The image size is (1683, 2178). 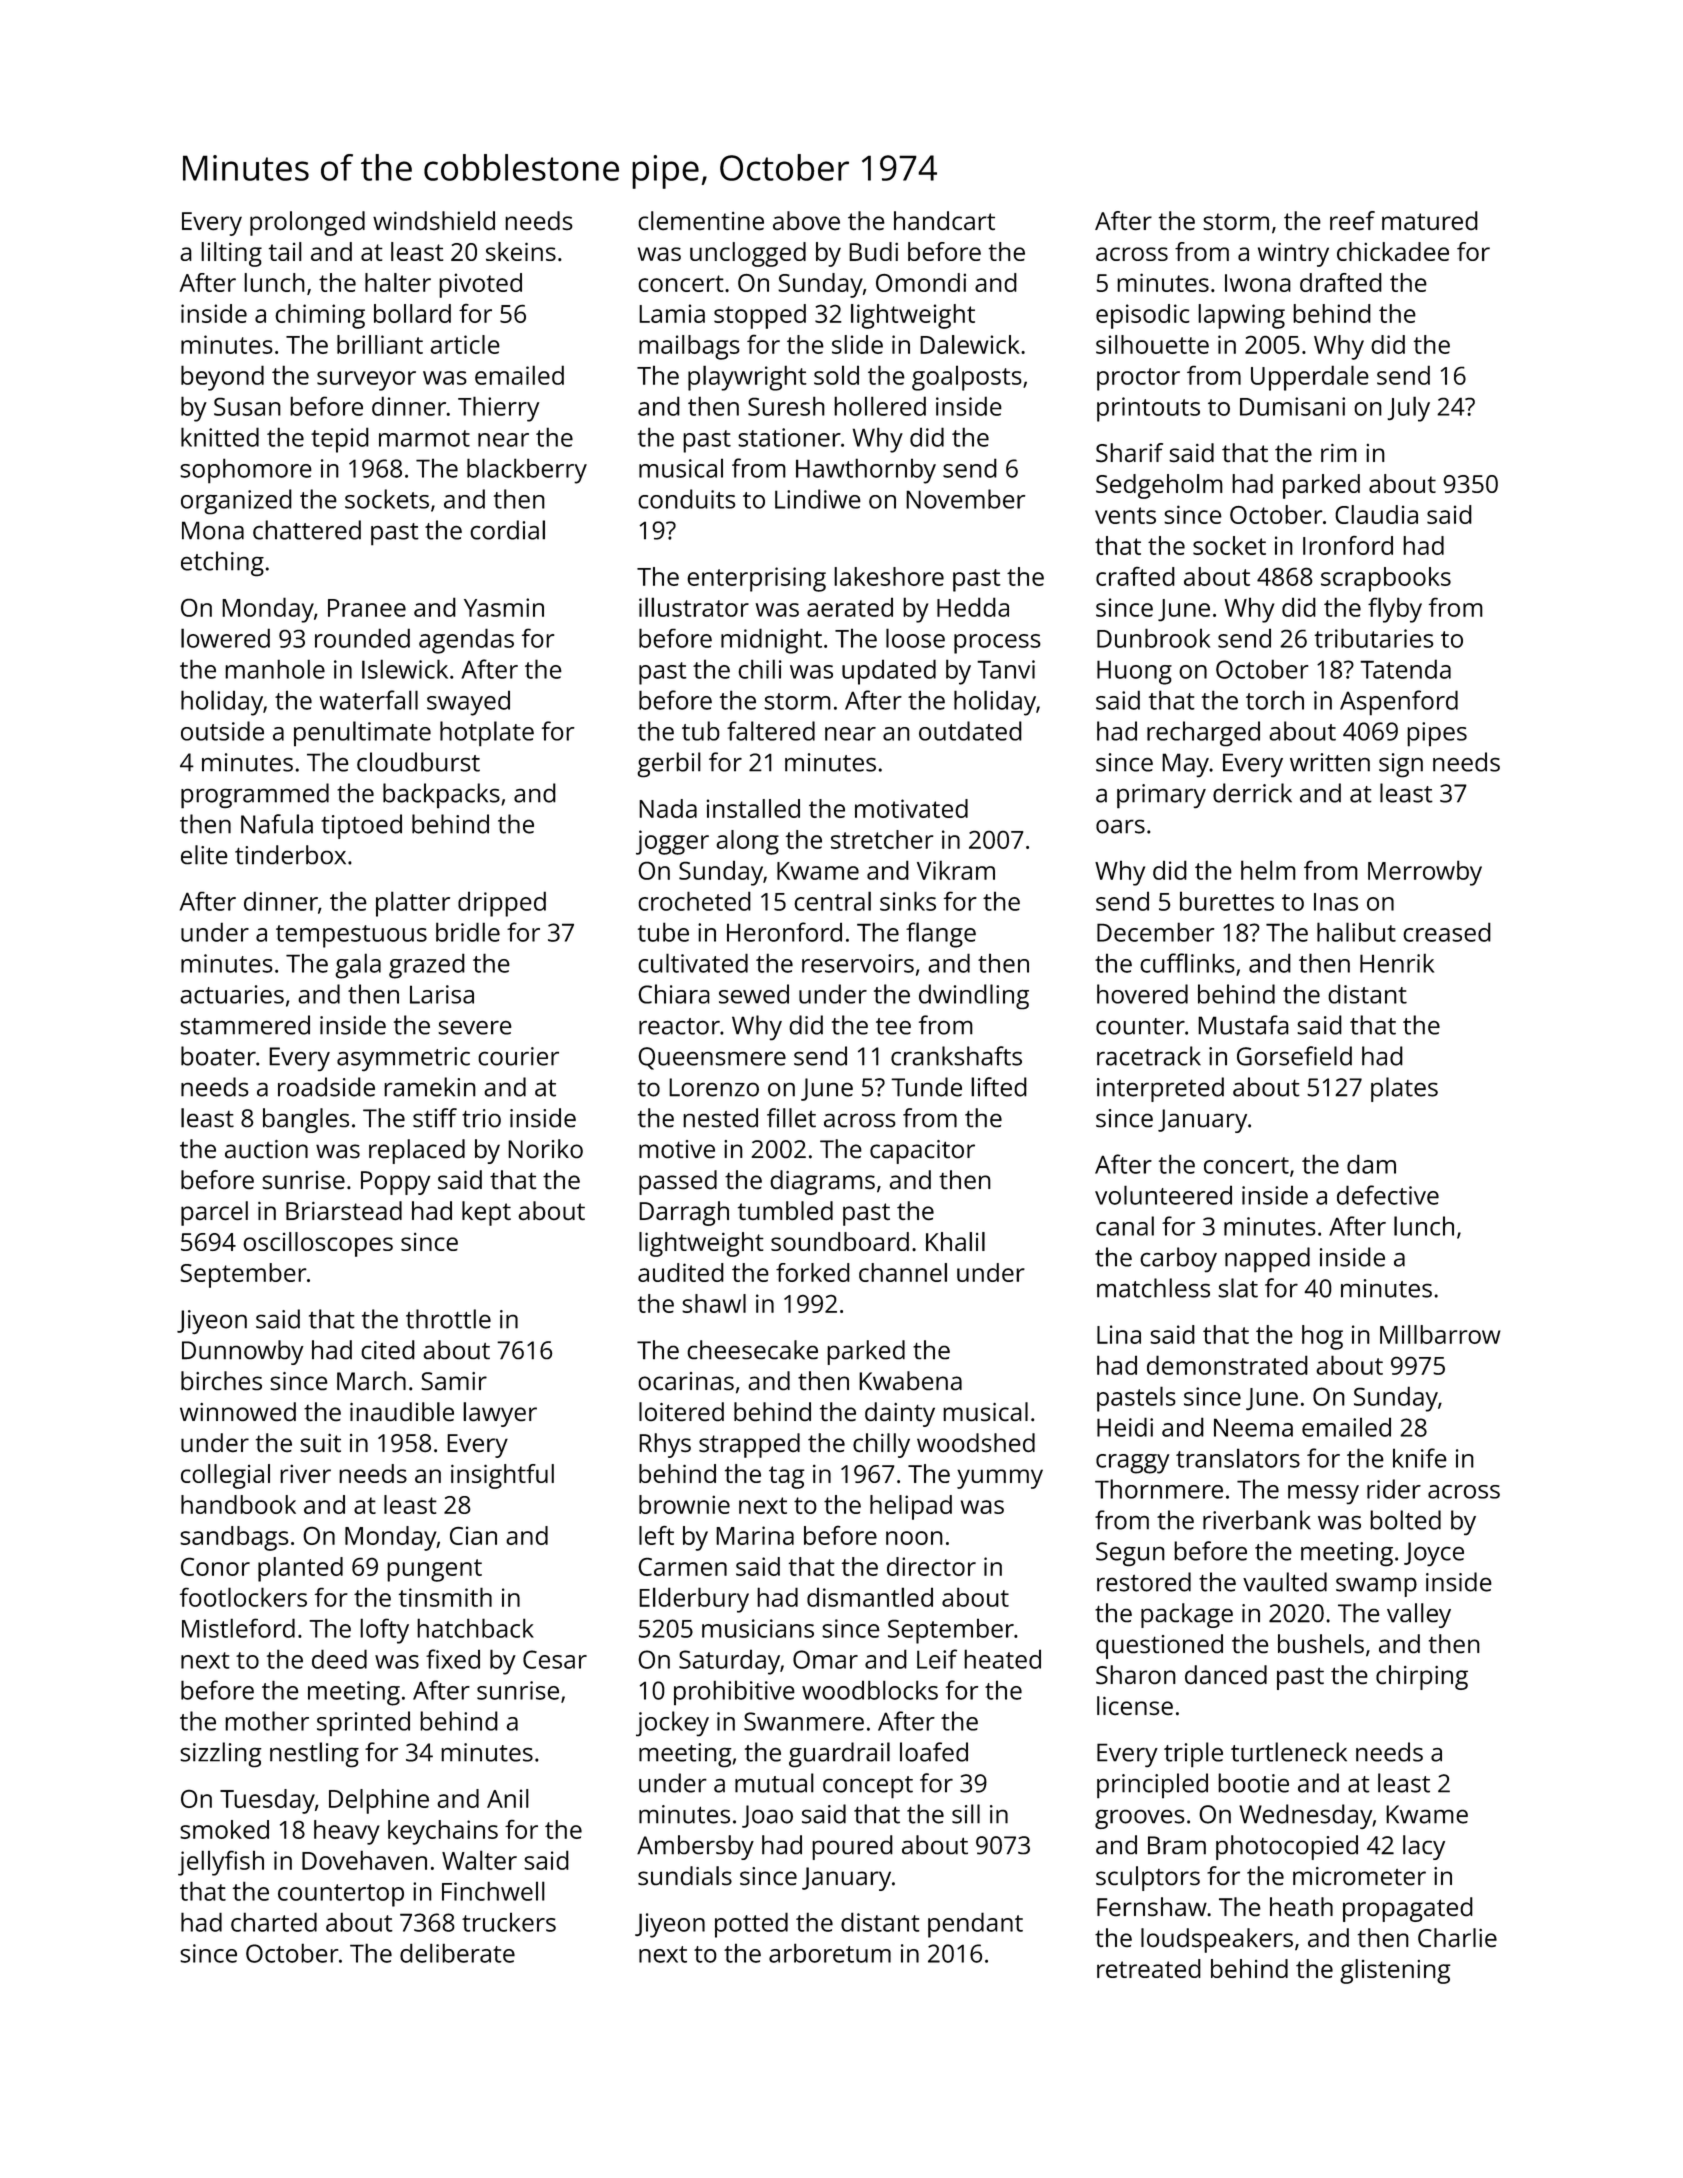 What do you see at coordinates (221, 1754) in the page?
I see `sizzling` at bounding box center [221, 1754].
